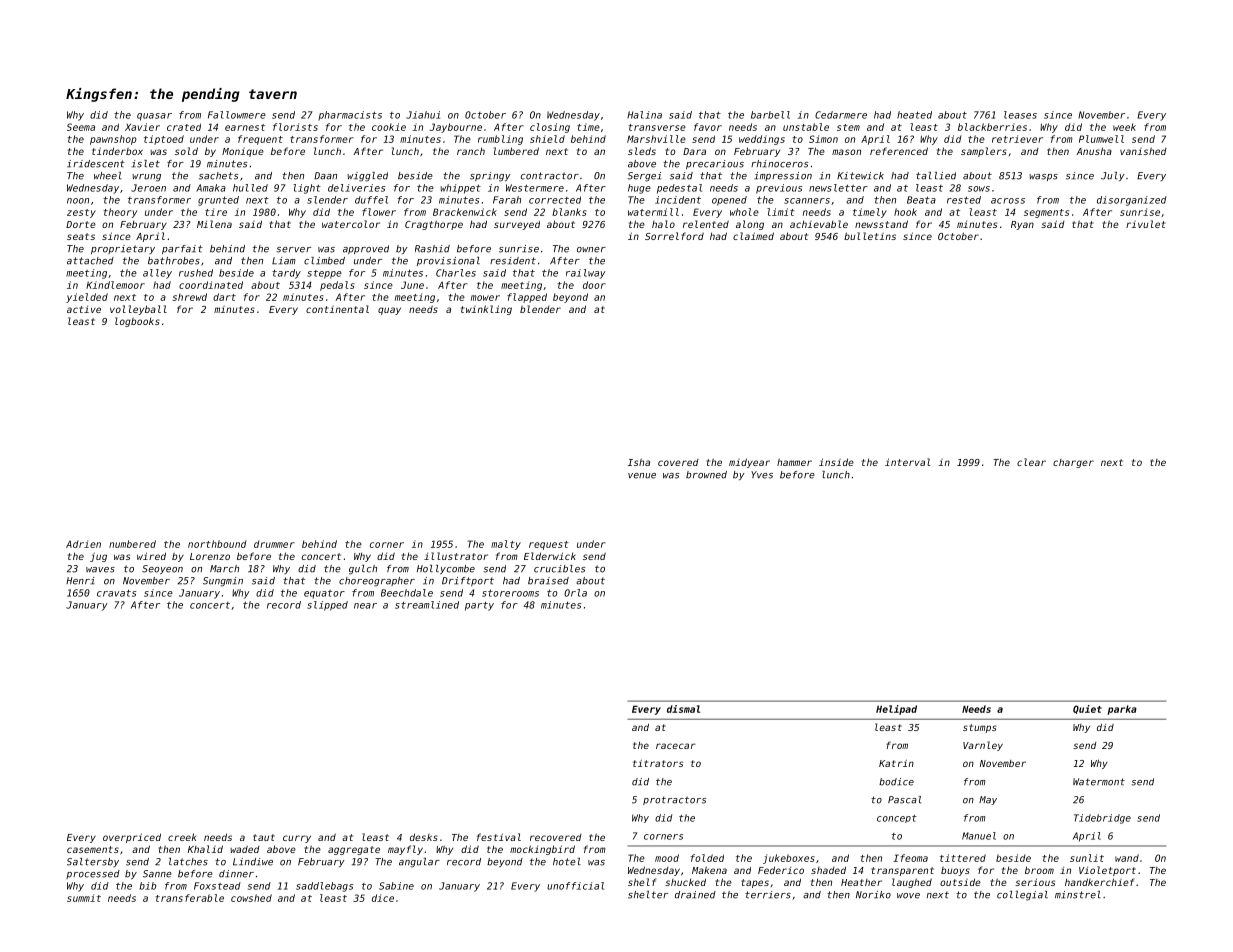  I want to click on closing, so click(550, 128).
